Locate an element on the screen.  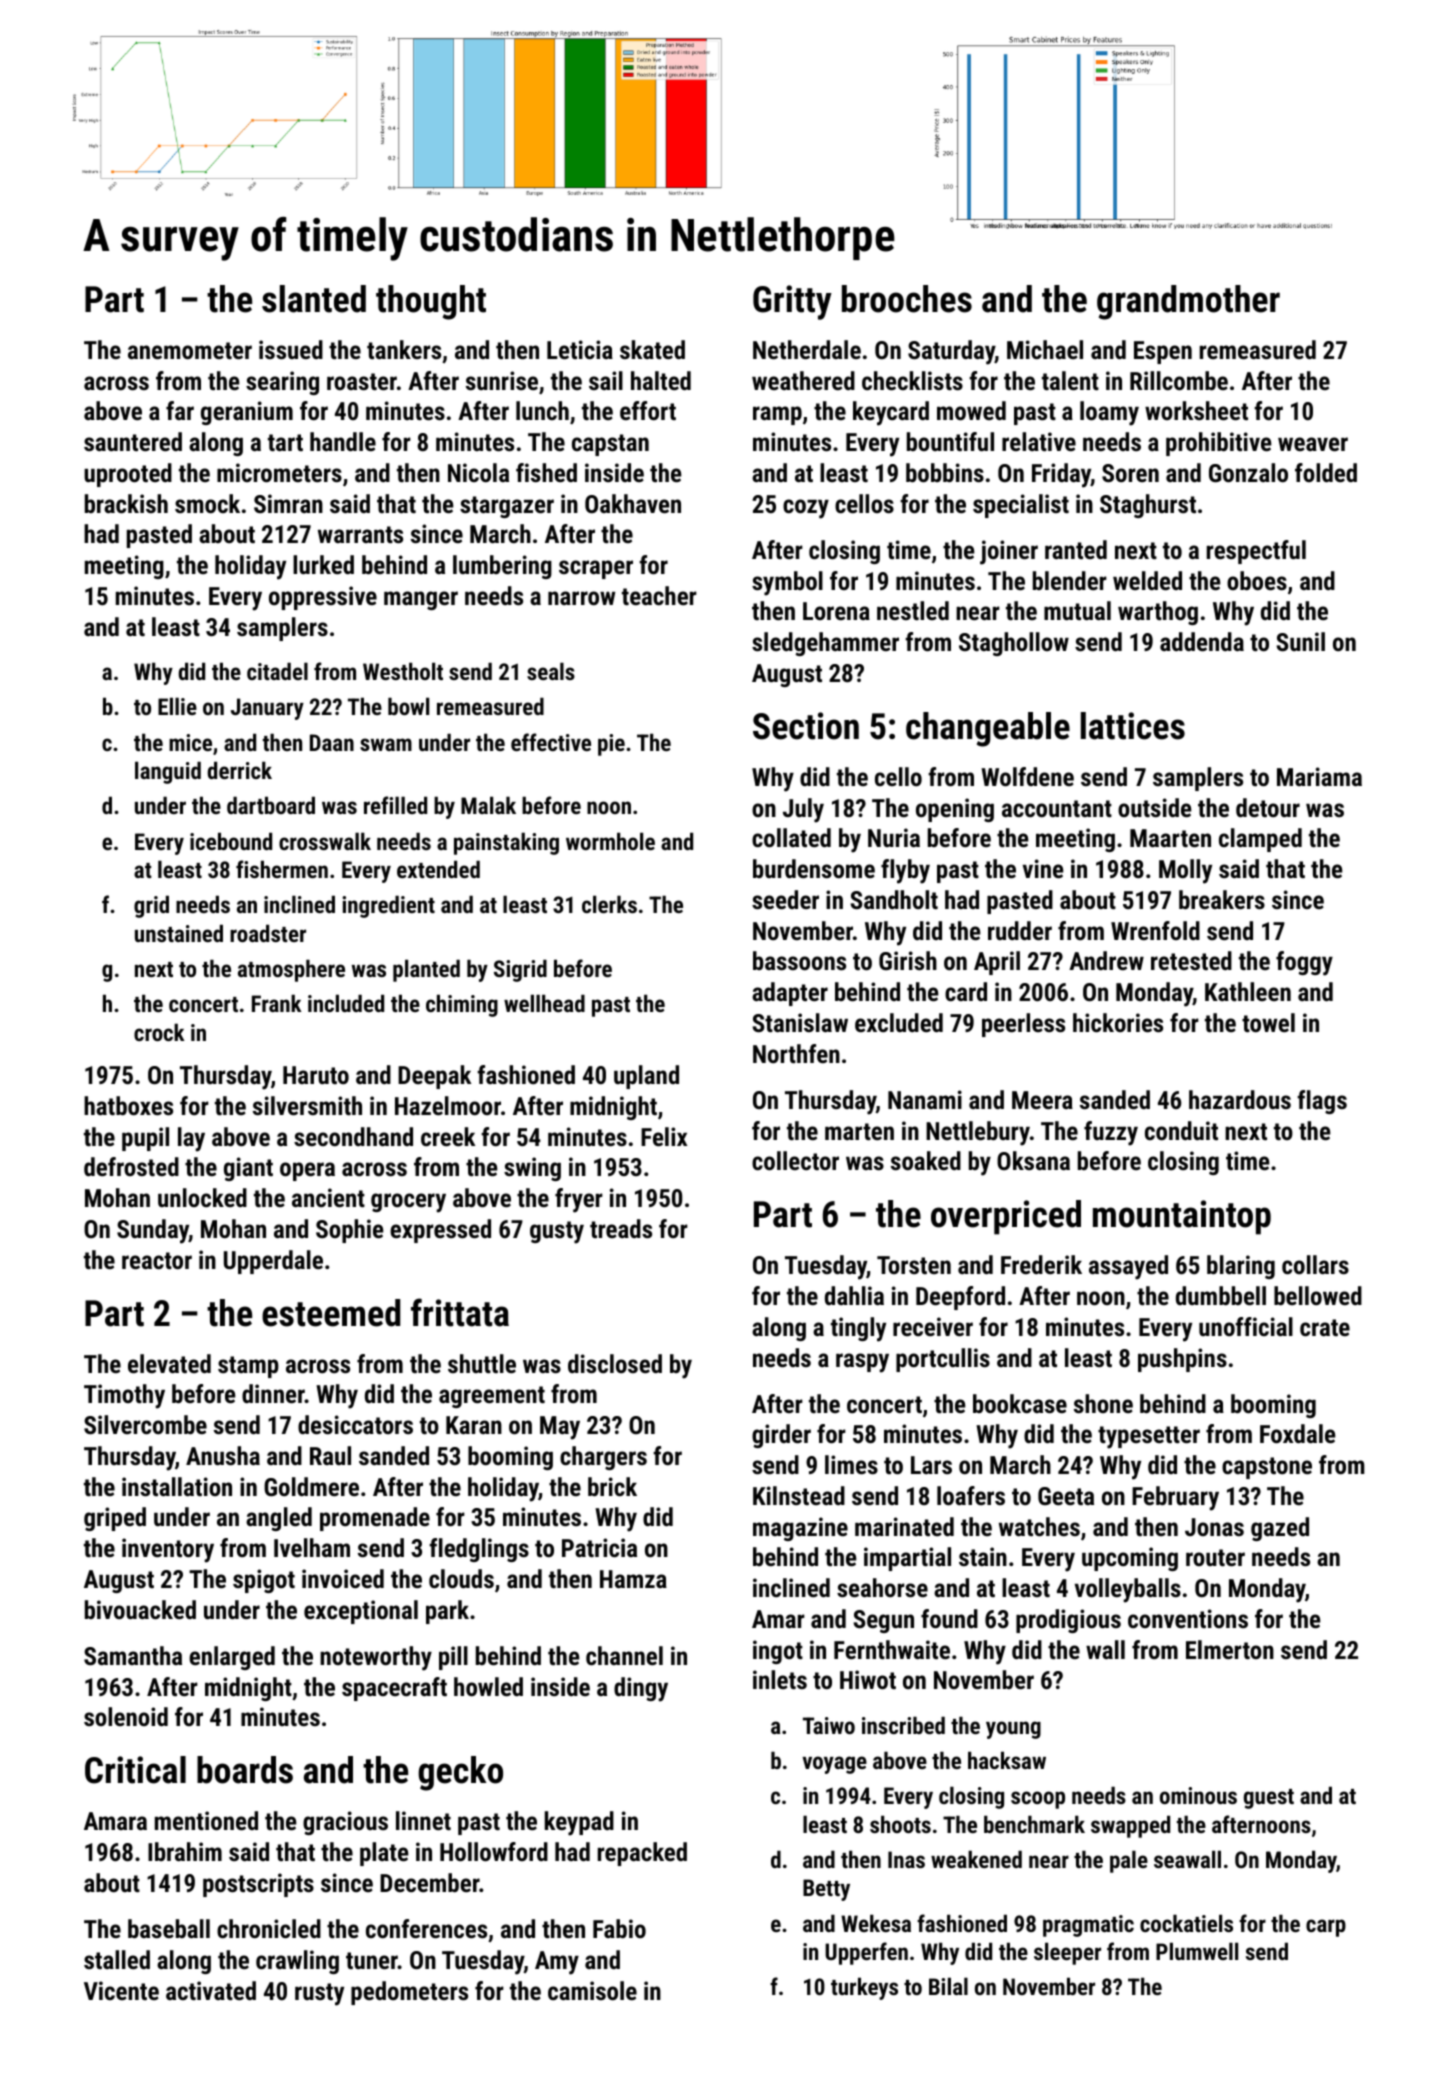
Vicente is located at coordinates (121, 1990).
